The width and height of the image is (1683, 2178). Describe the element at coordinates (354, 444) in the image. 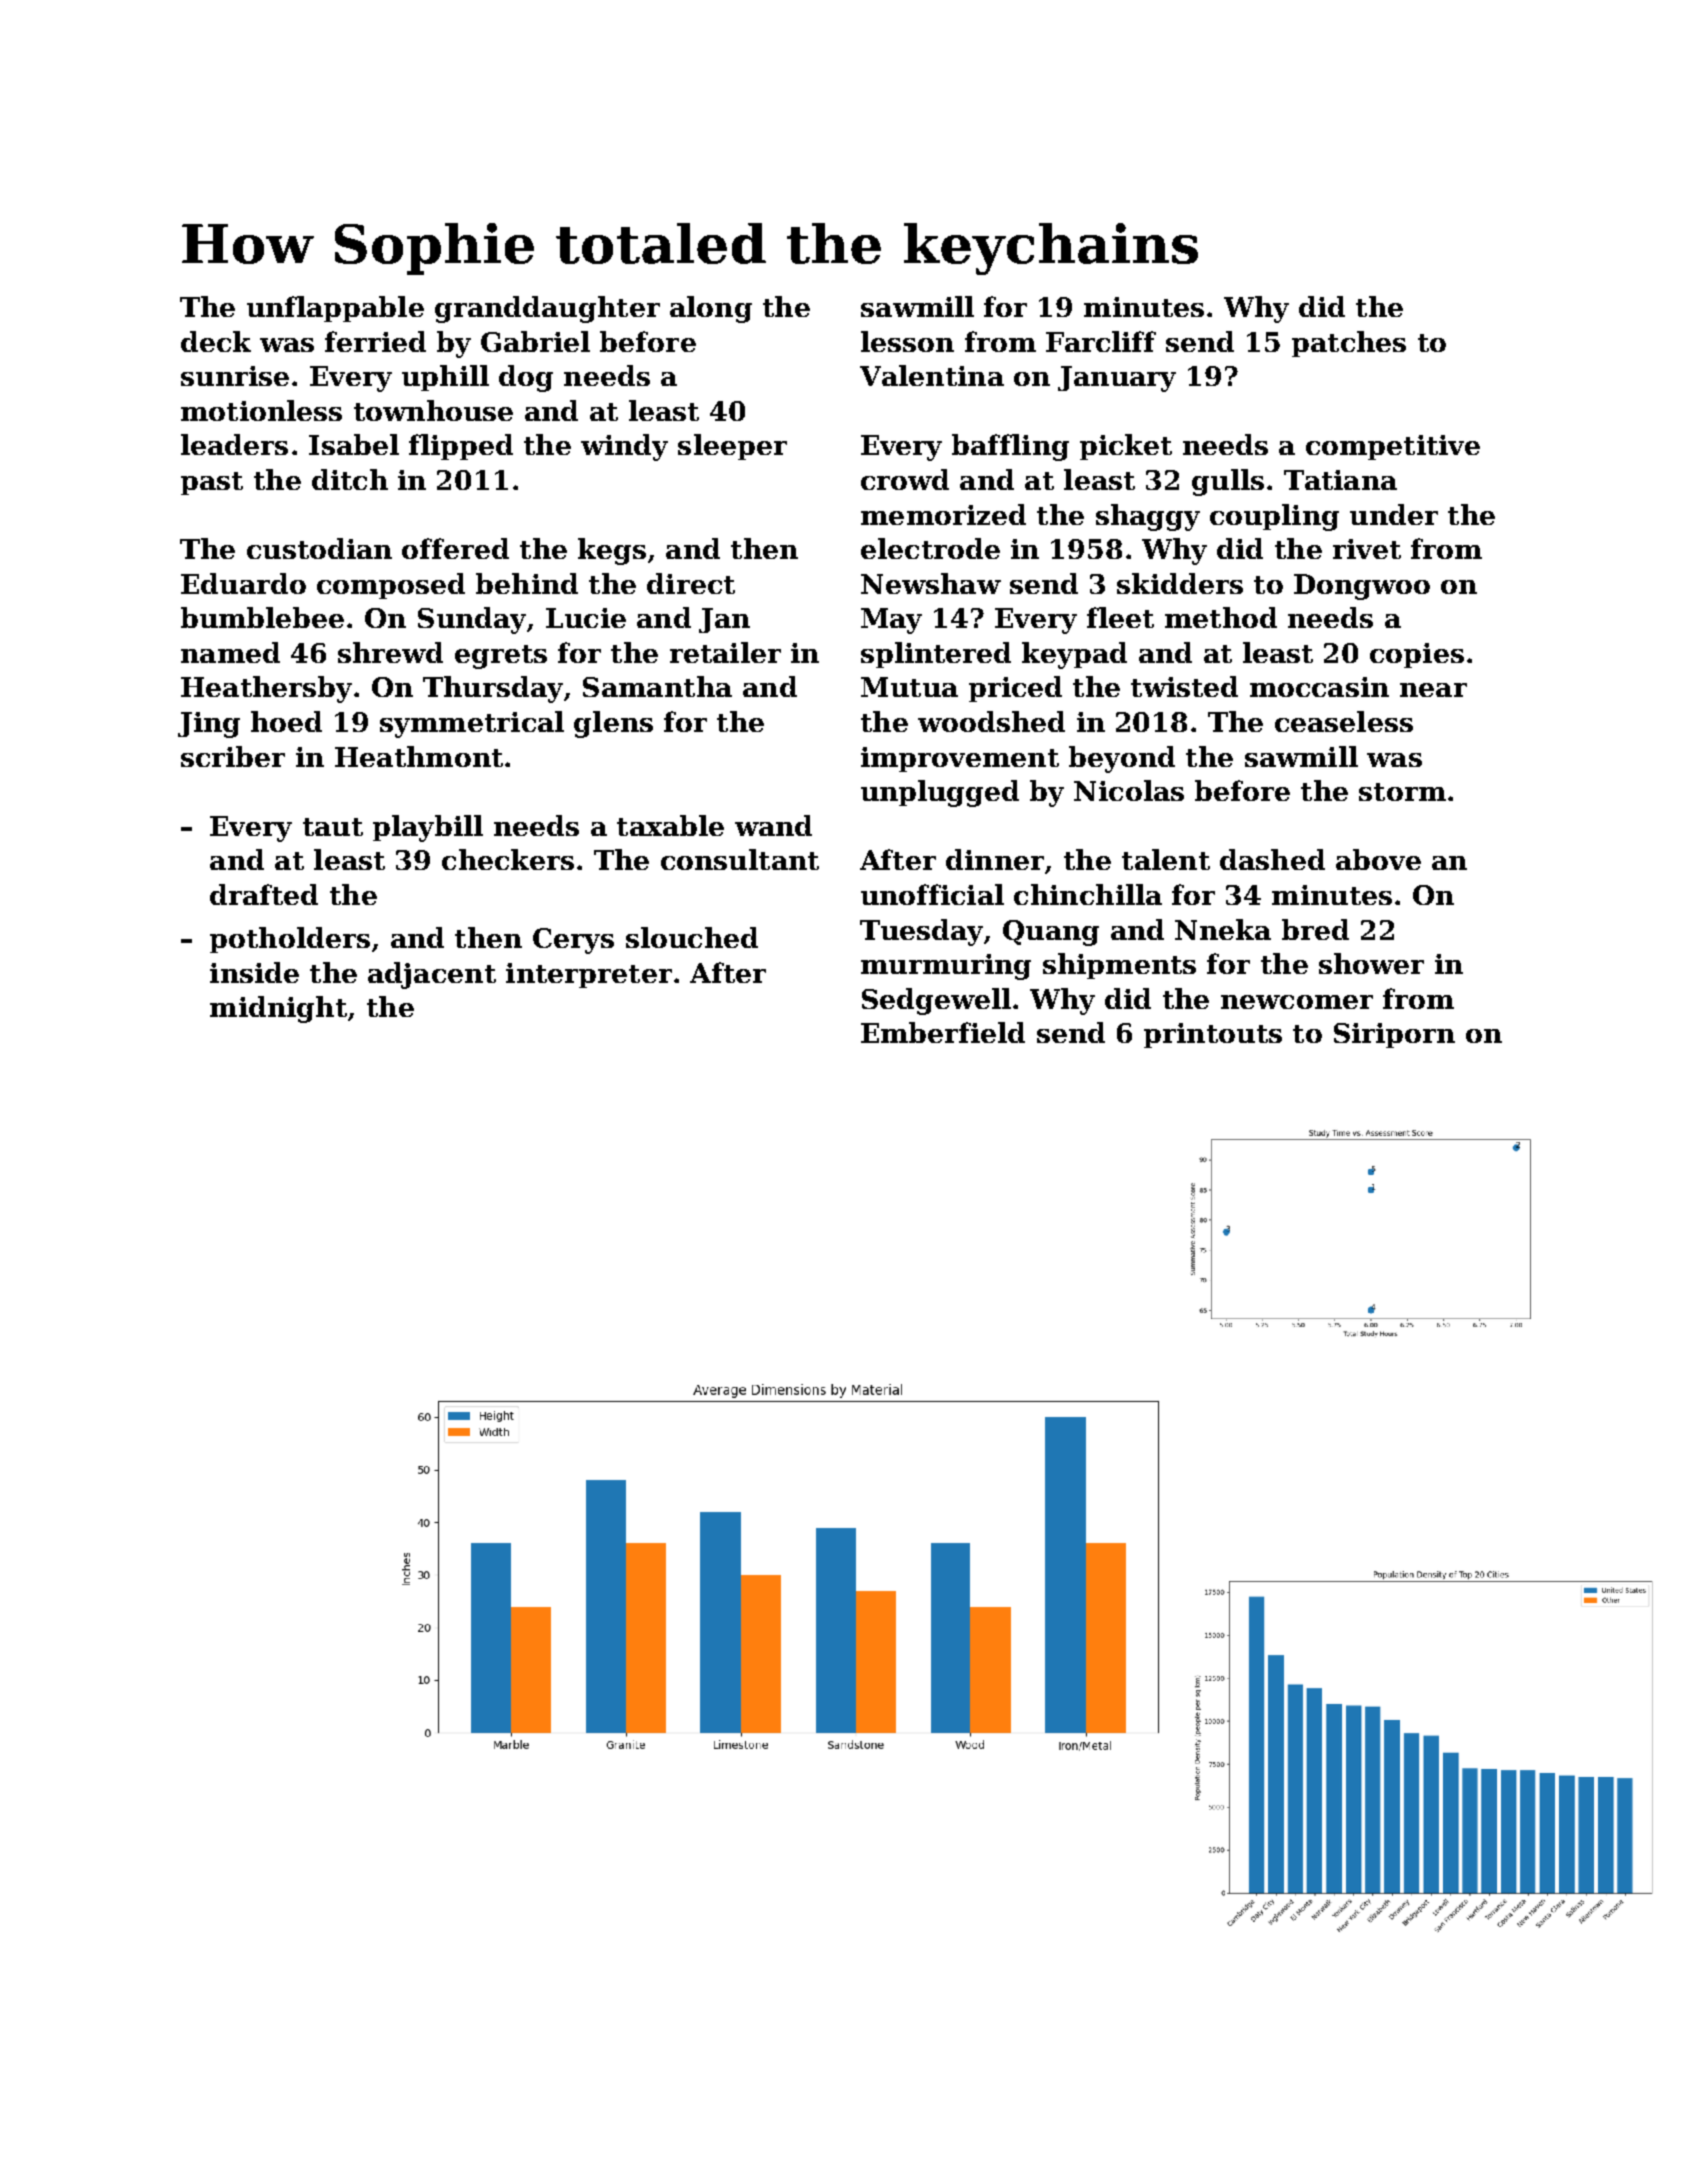

I see `Isabel` at that location.
